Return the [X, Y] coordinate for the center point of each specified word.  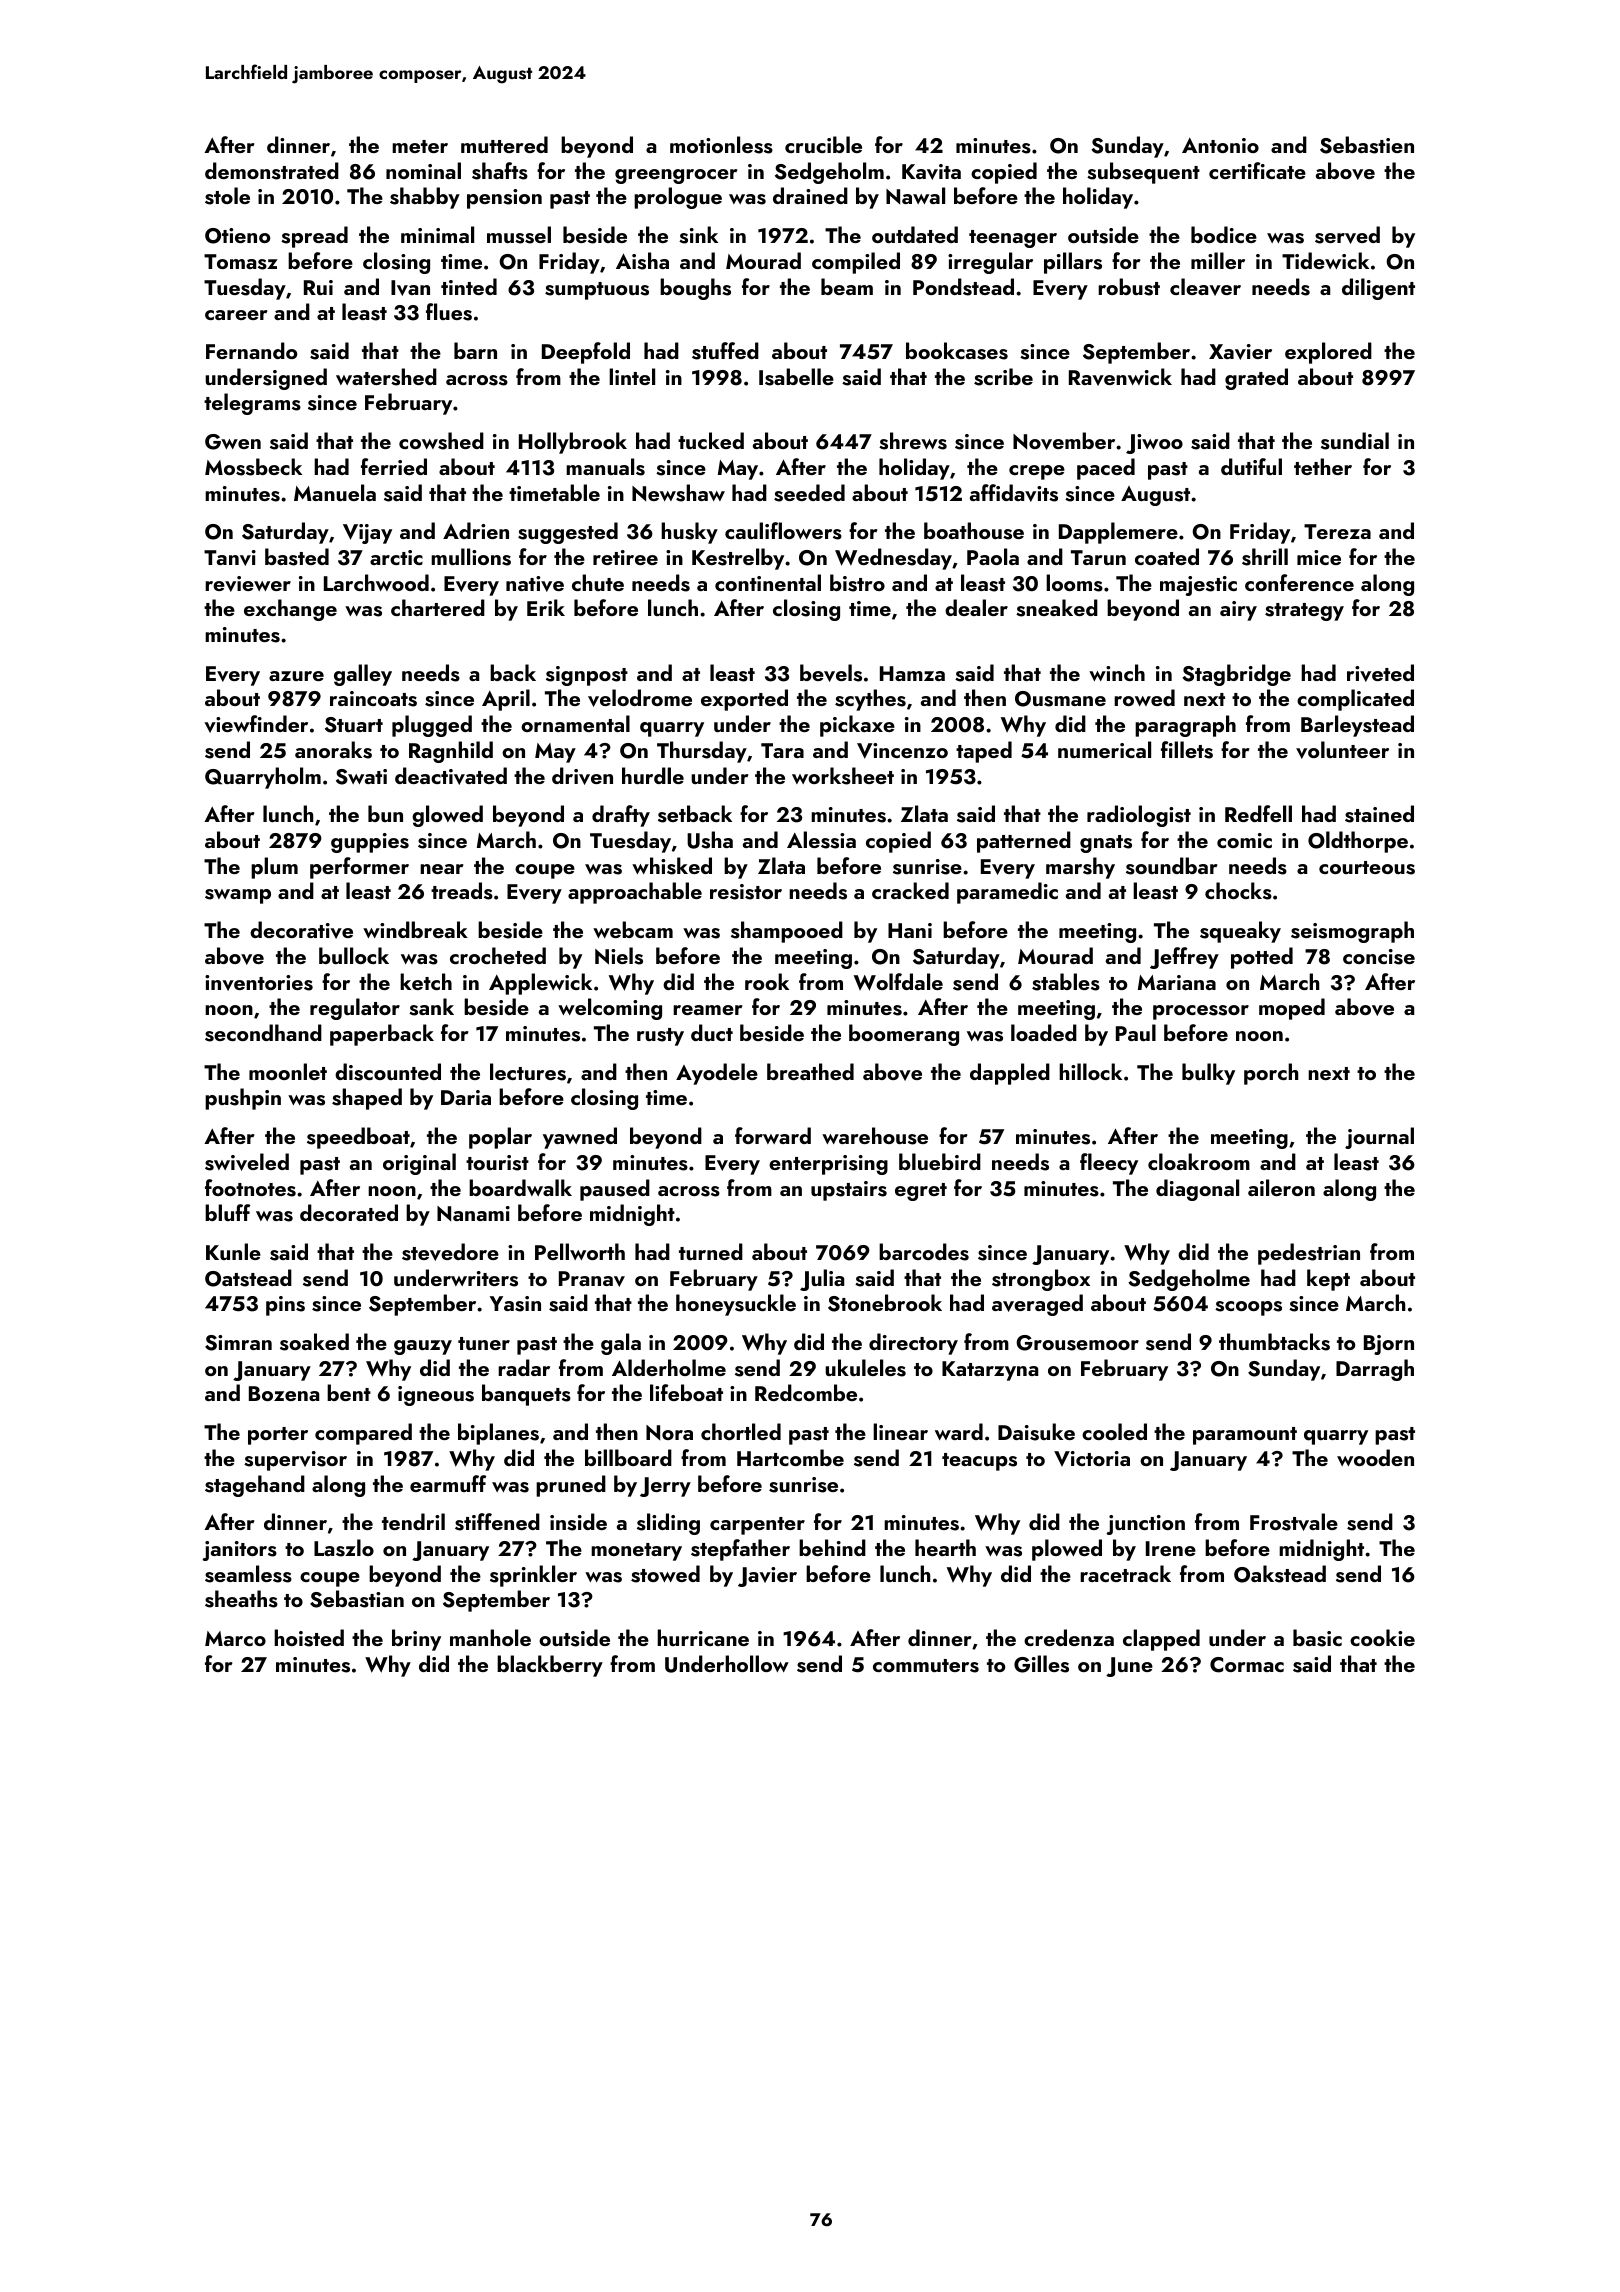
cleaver [1205, 287]
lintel [632, 376]
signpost [587, 676]
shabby [425, 198]
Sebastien [1367, 145]
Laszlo [344, 1548]
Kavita [931, 172]
